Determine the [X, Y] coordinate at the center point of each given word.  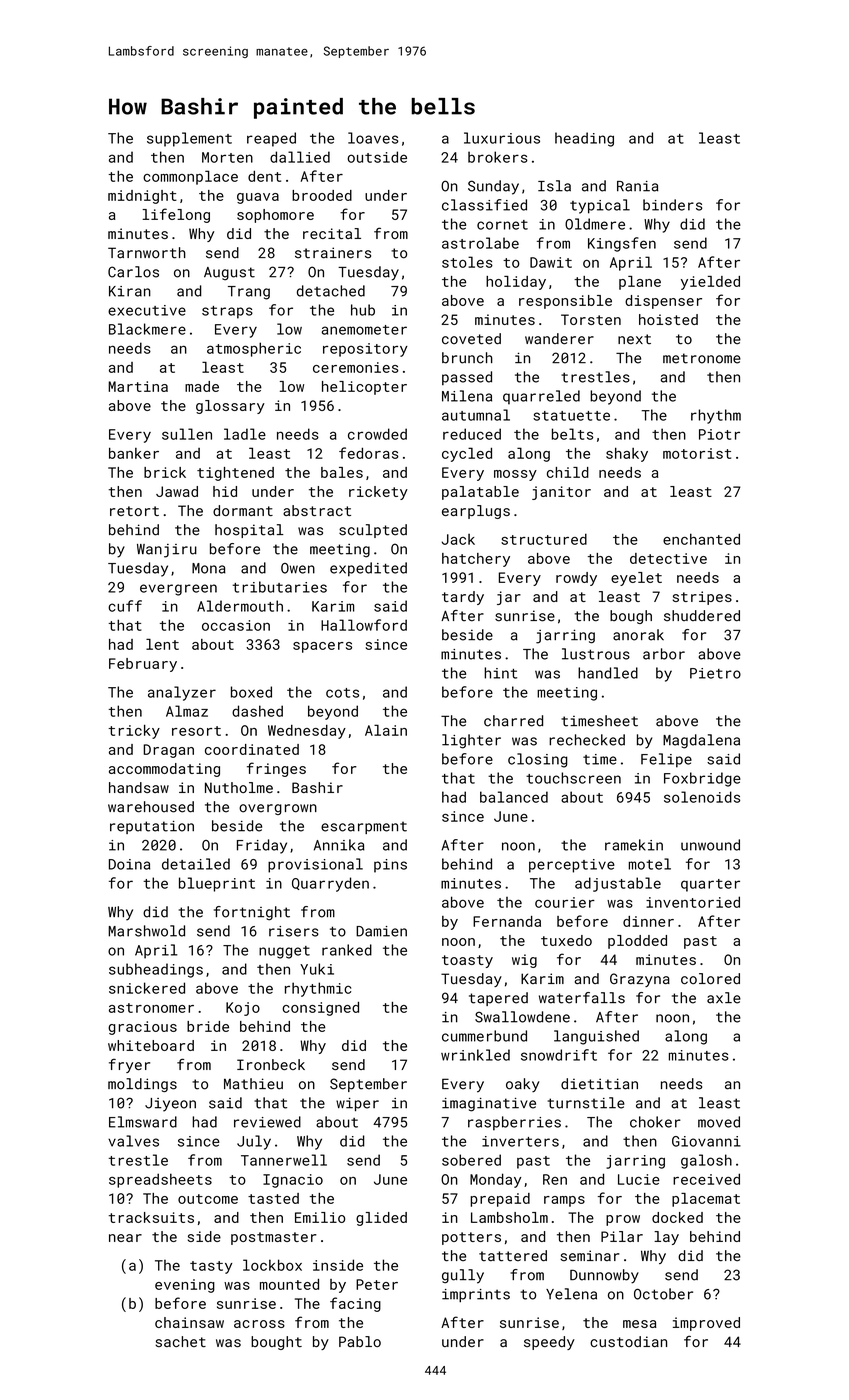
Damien [381, 931]
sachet [180, 1341]
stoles [467, 262]
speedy [549, 1343]
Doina [129, 864]
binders [673, 205]
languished [596, 1037]
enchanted [701, 539]
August [229, 274]
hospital [249, 531]
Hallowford [364, 625]
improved [706, 1324]
